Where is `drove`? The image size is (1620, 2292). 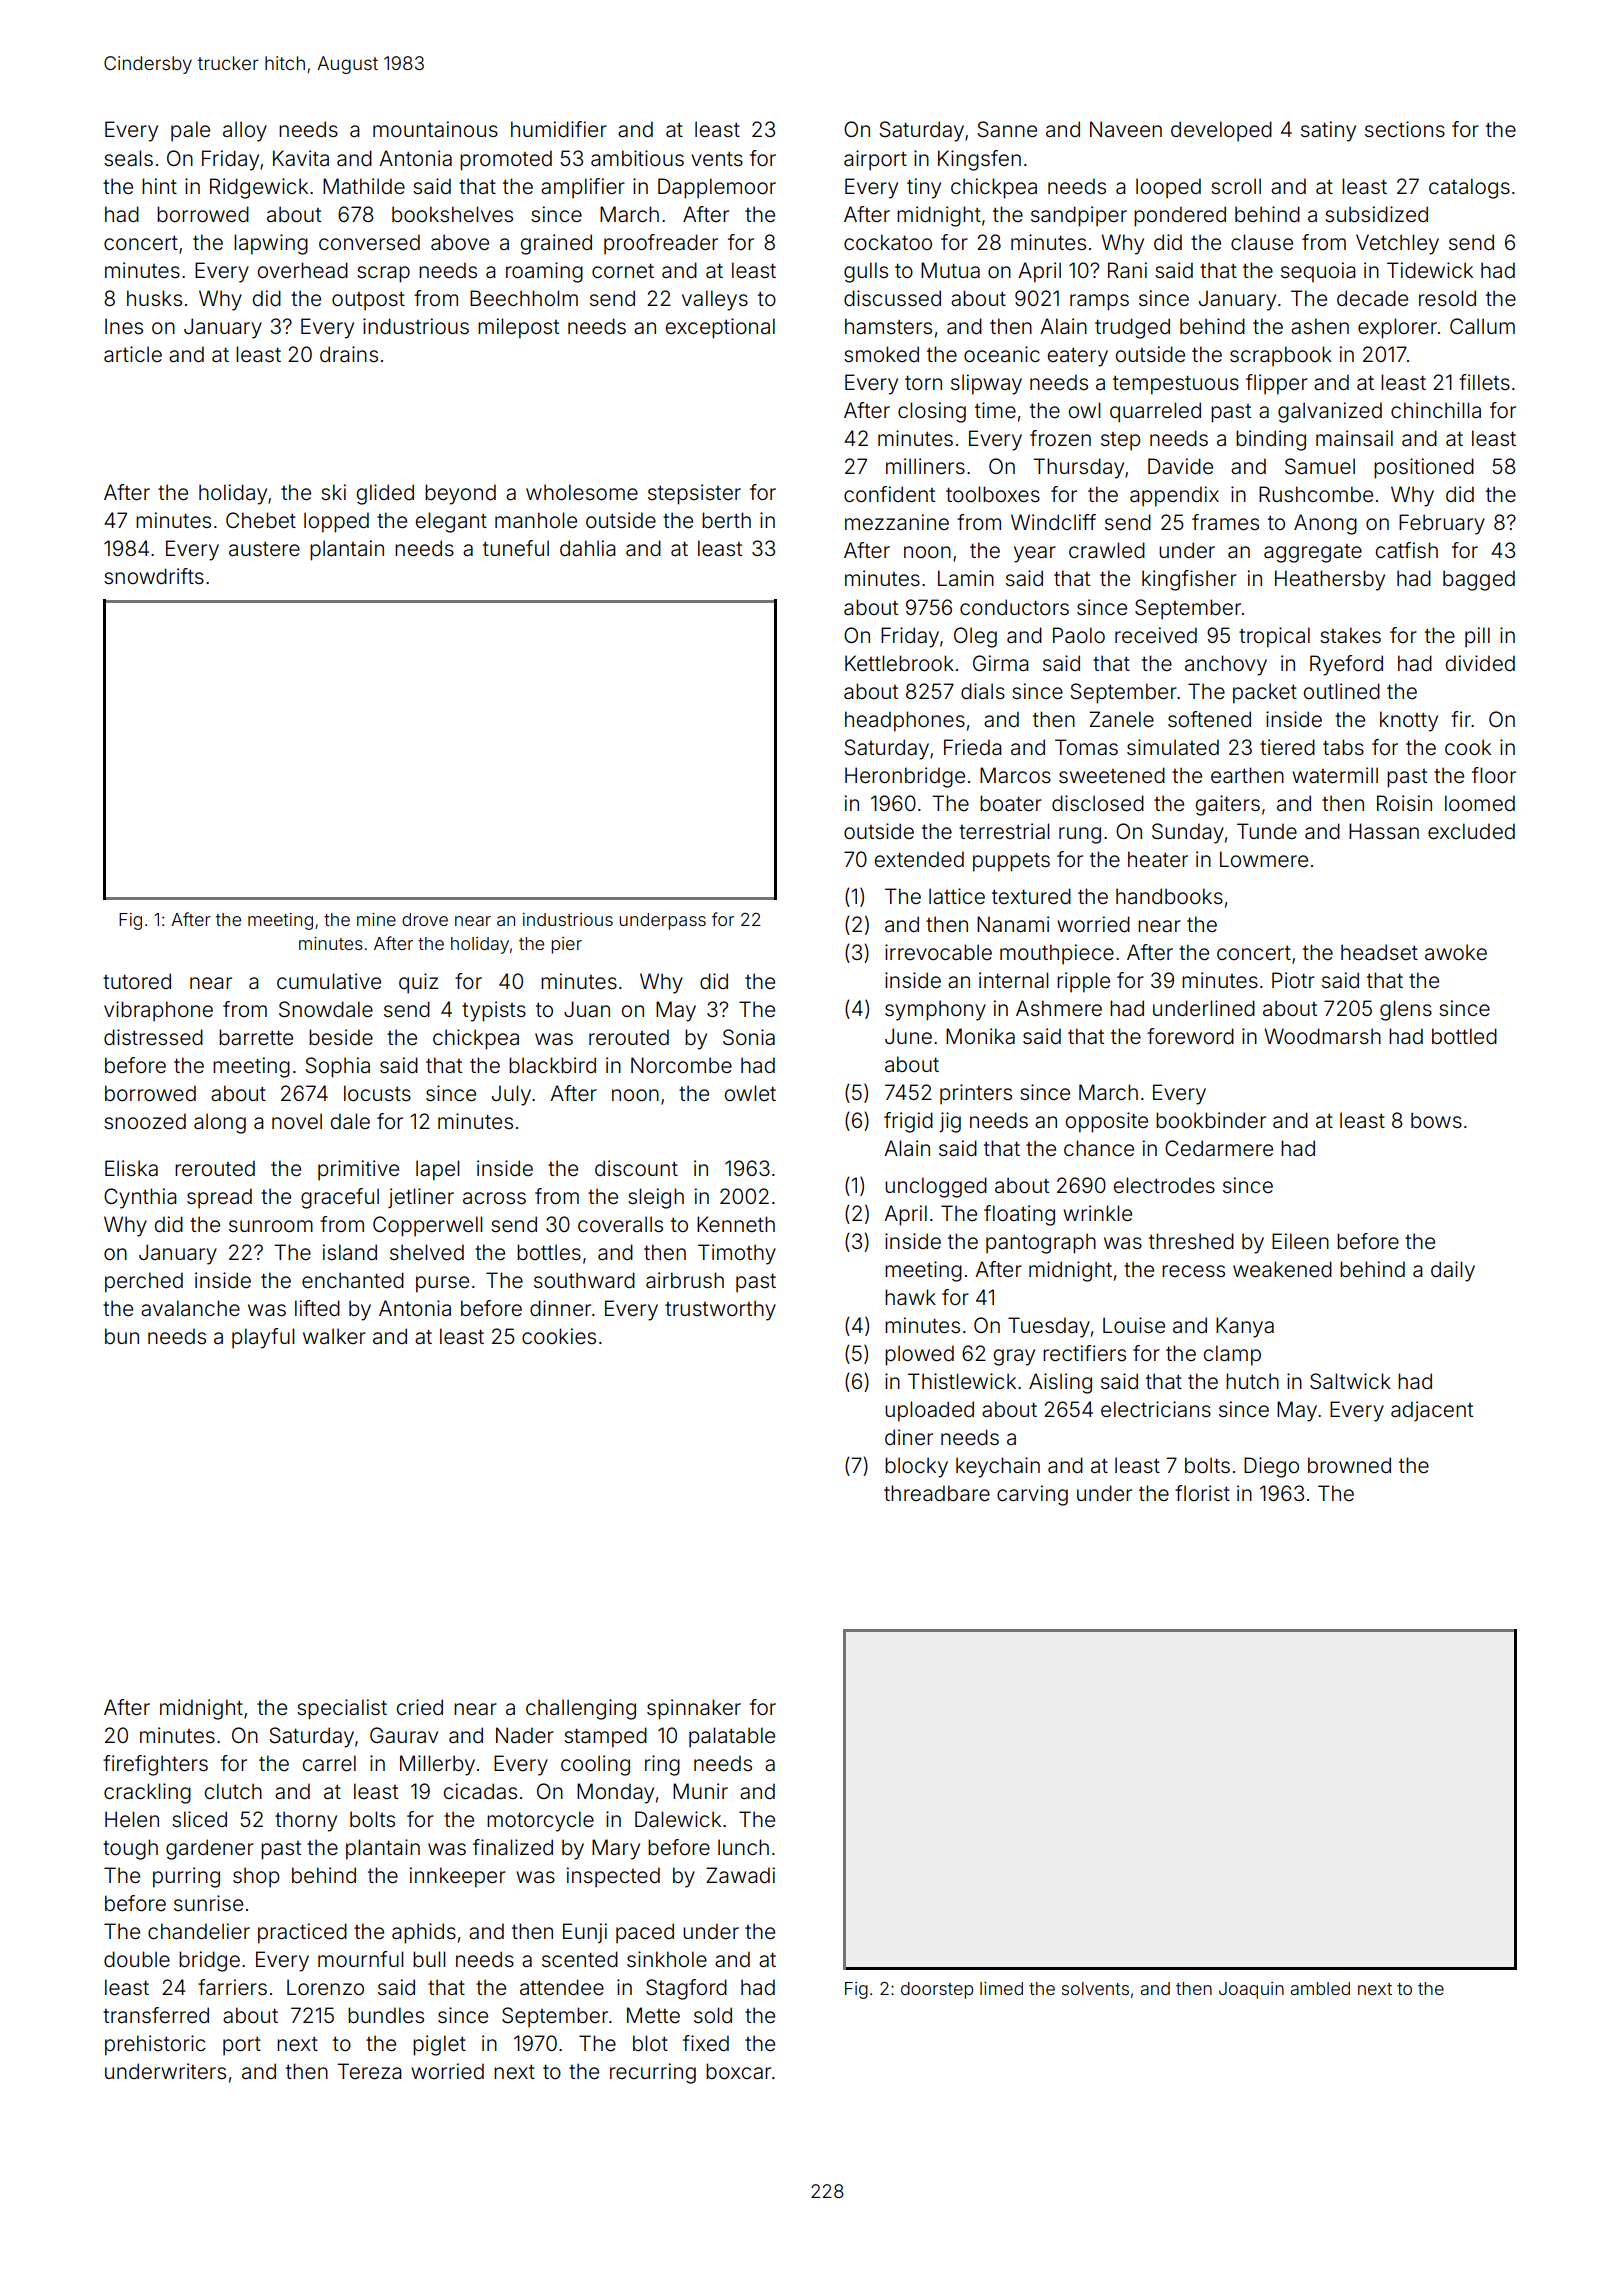 drove is located at coordinates (425, 919).
